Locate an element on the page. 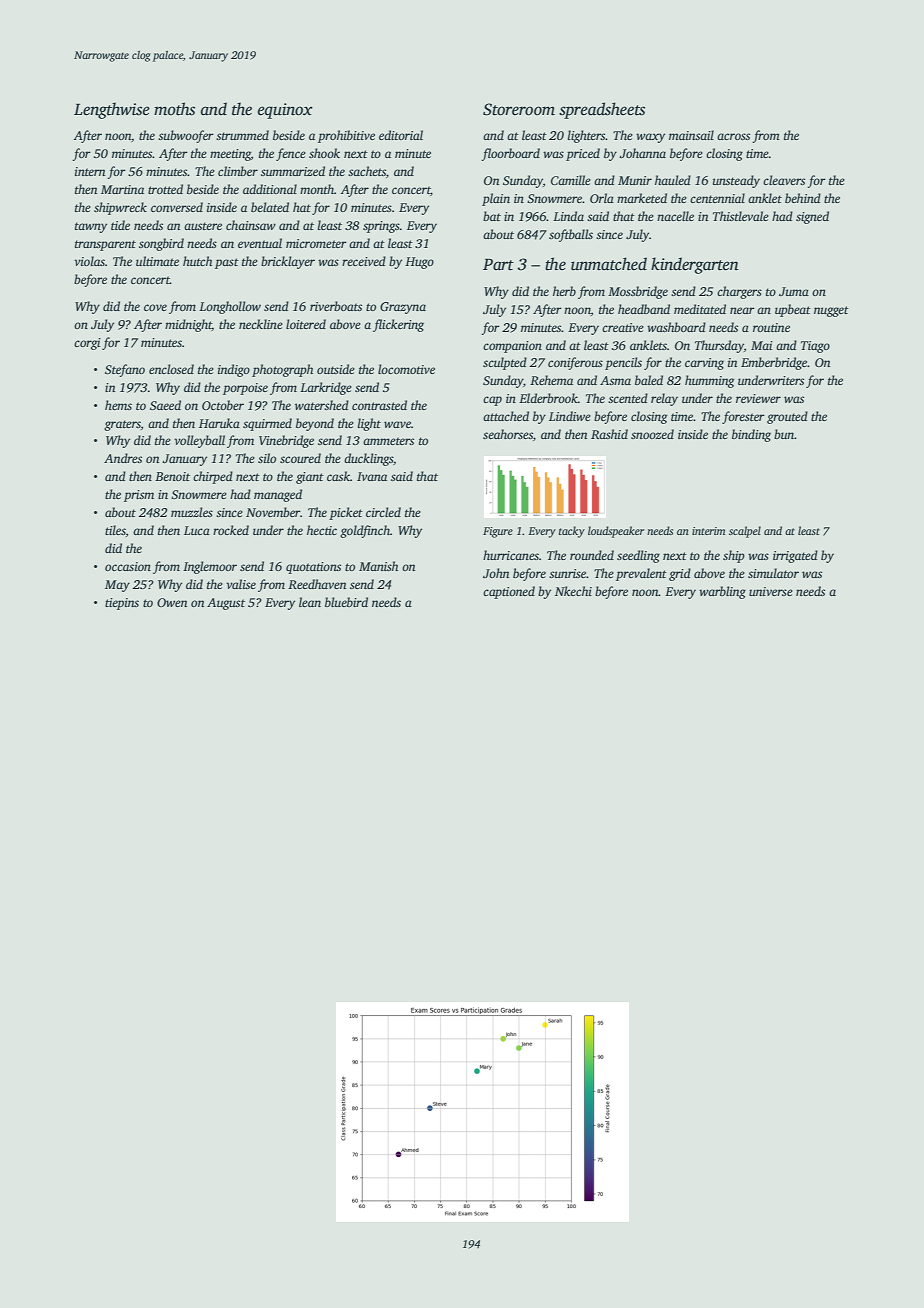  photograph is located at coordinates (282, 370).
